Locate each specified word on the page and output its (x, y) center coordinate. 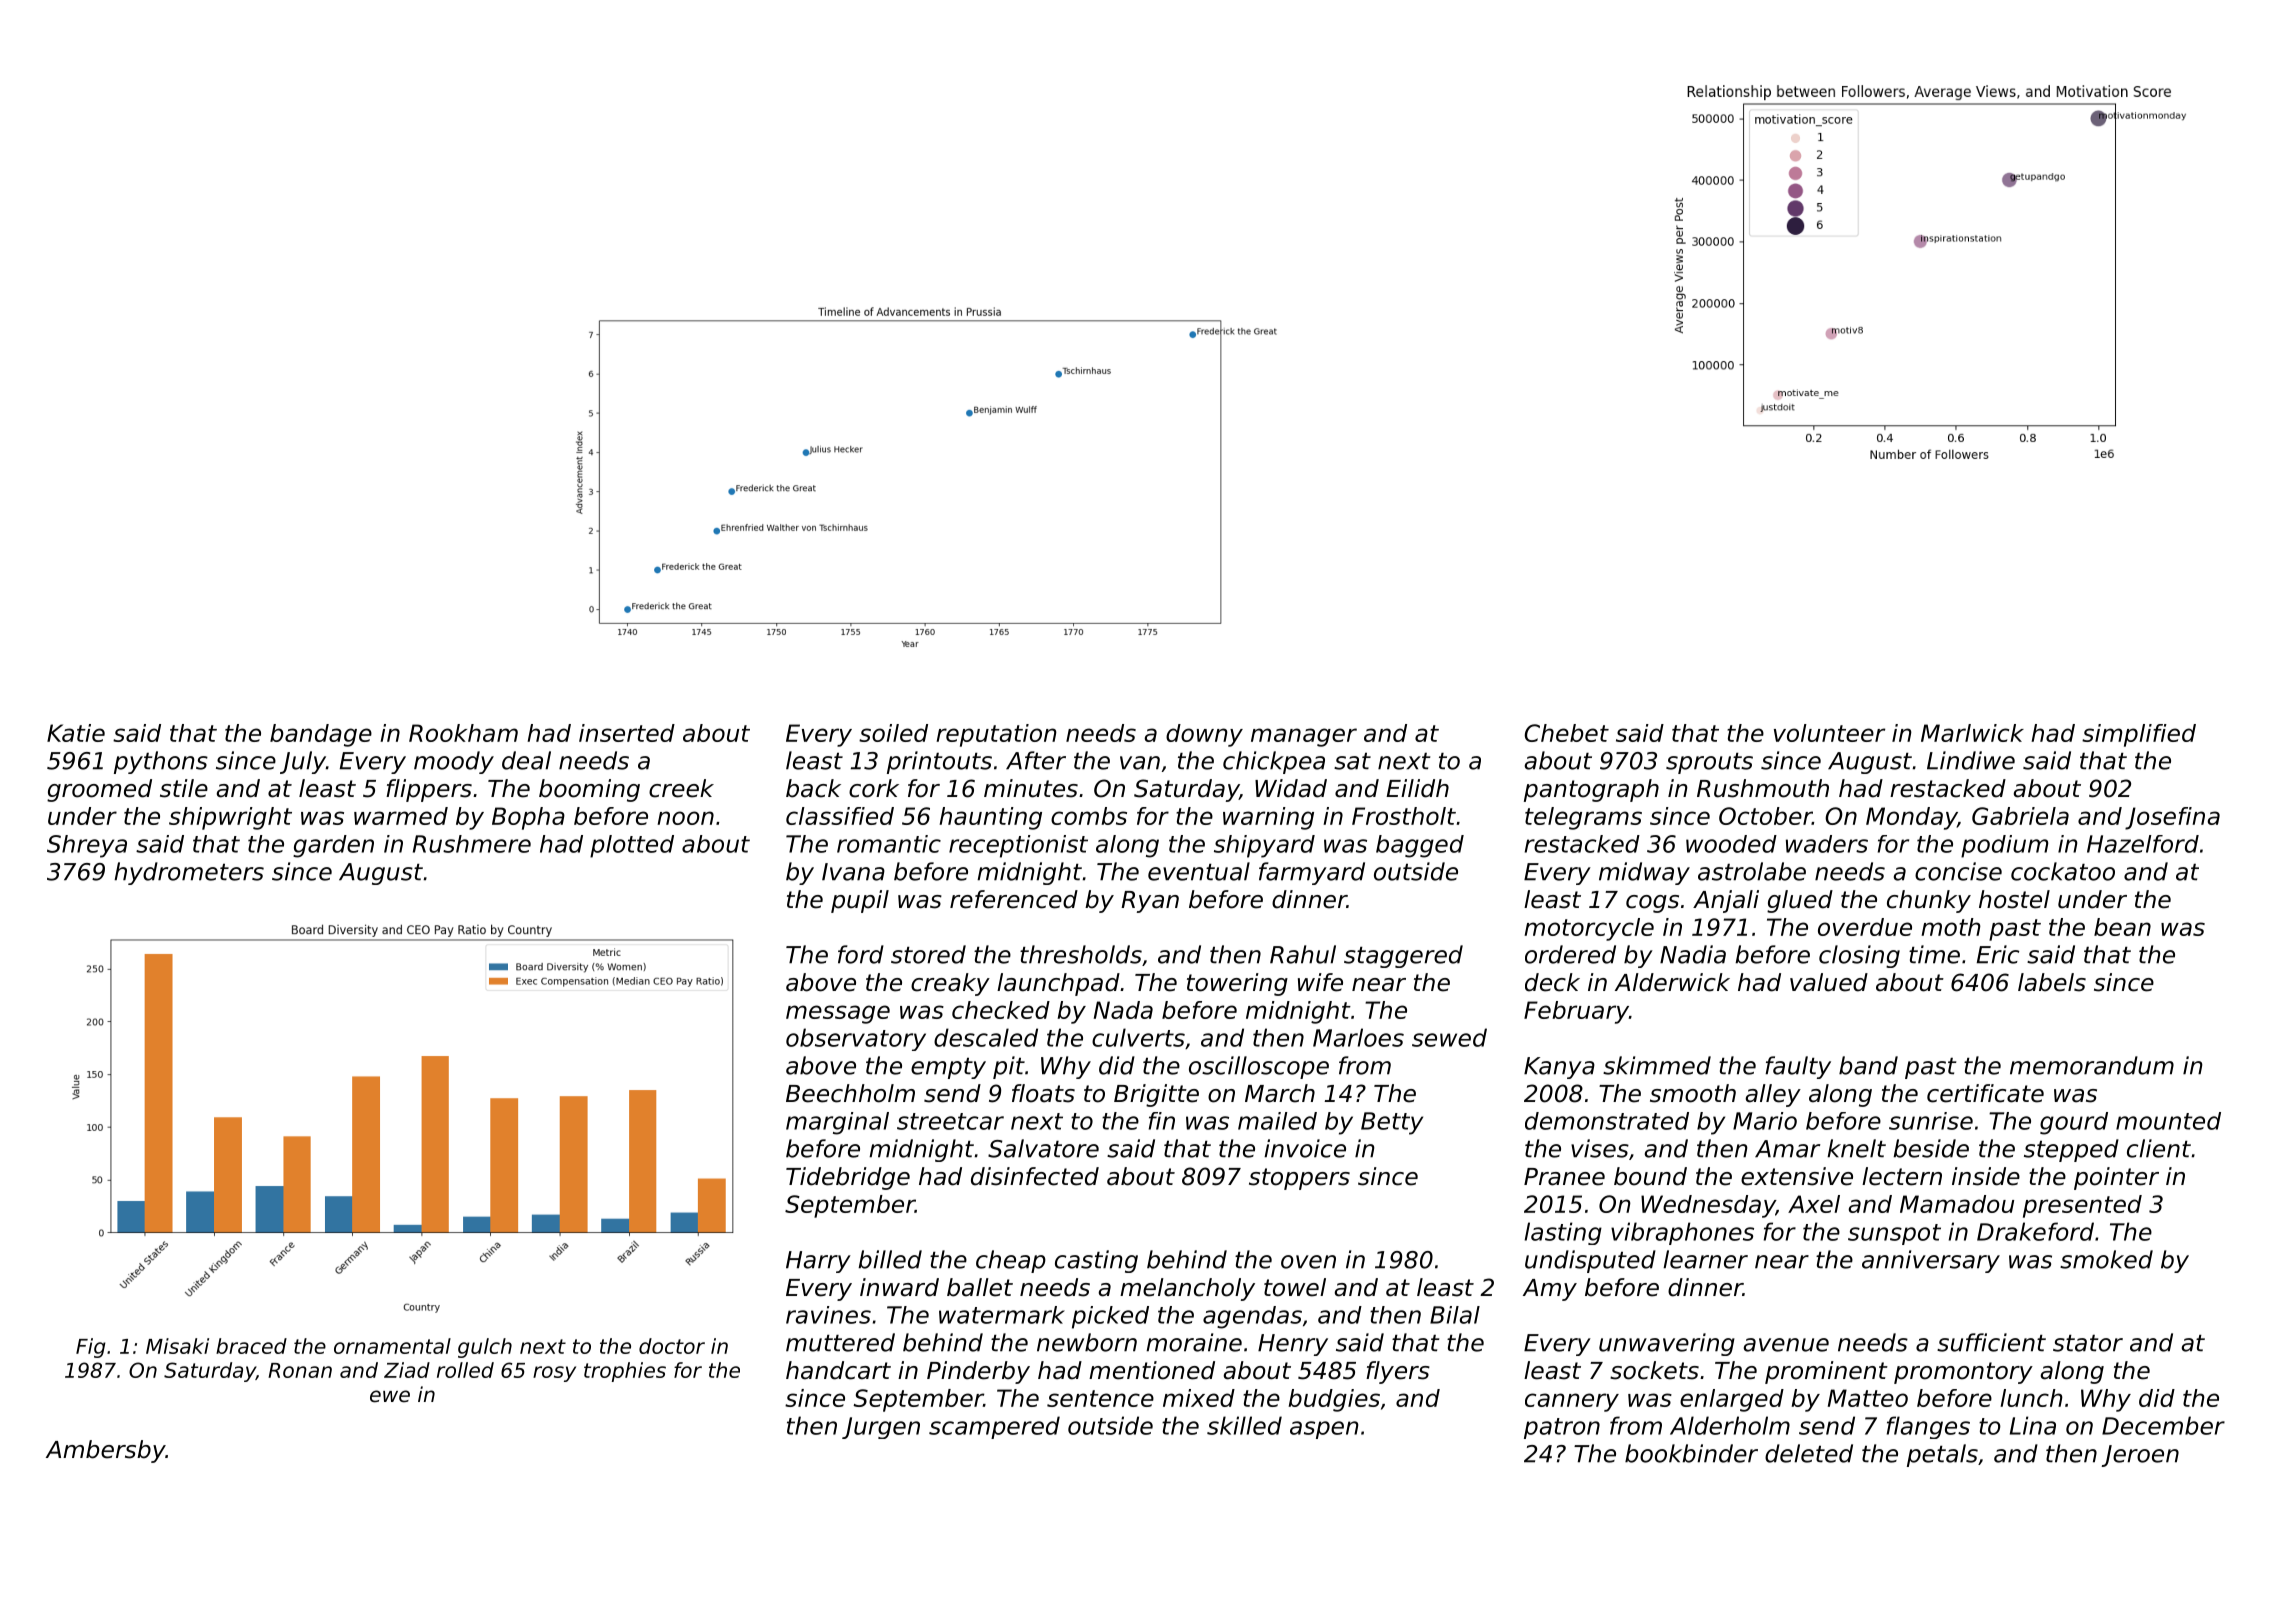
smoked (2106, 1259)
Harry (818, 1262)
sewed (1449, 1037)
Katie (76, 733)
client (2159, 1148)
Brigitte (1156, 1095)
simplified (2139, 735)
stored (928, 954)
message (838, 1014)
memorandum (2092, 1065)
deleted (1809, 1453)
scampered (994, 1427)
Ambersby (105, 1451)
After (1036, 760)
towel (1295, 1287)
